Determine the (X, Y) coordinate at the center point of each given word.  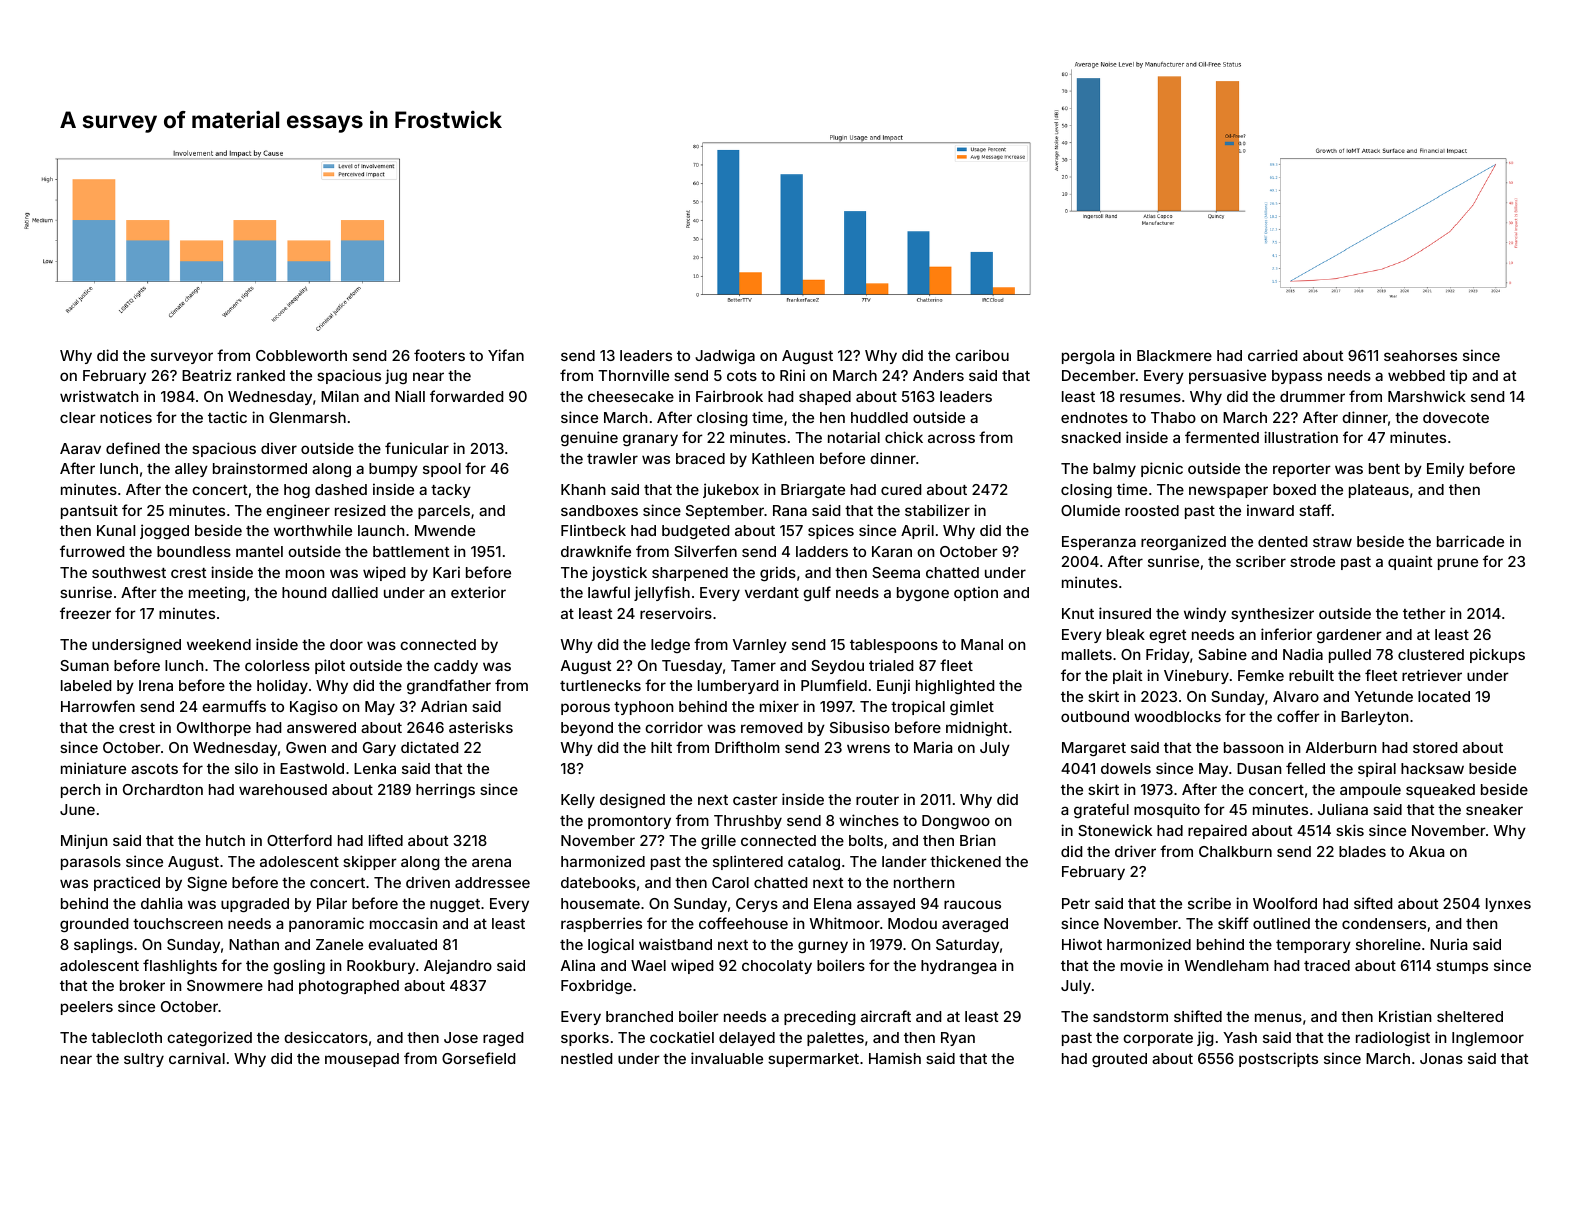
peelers (87, 1008)
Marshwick (1427, 396)
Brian (977, 840)
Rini (792, 375)
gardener (1349, 636)
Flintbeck (593, 530)
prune (1458, 564)
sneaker (1494, 809)
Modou (912, 923)
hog (297, 491)
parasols (91, 863)
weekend (219, 644)
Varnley (760, 646)
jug (396, 376)
